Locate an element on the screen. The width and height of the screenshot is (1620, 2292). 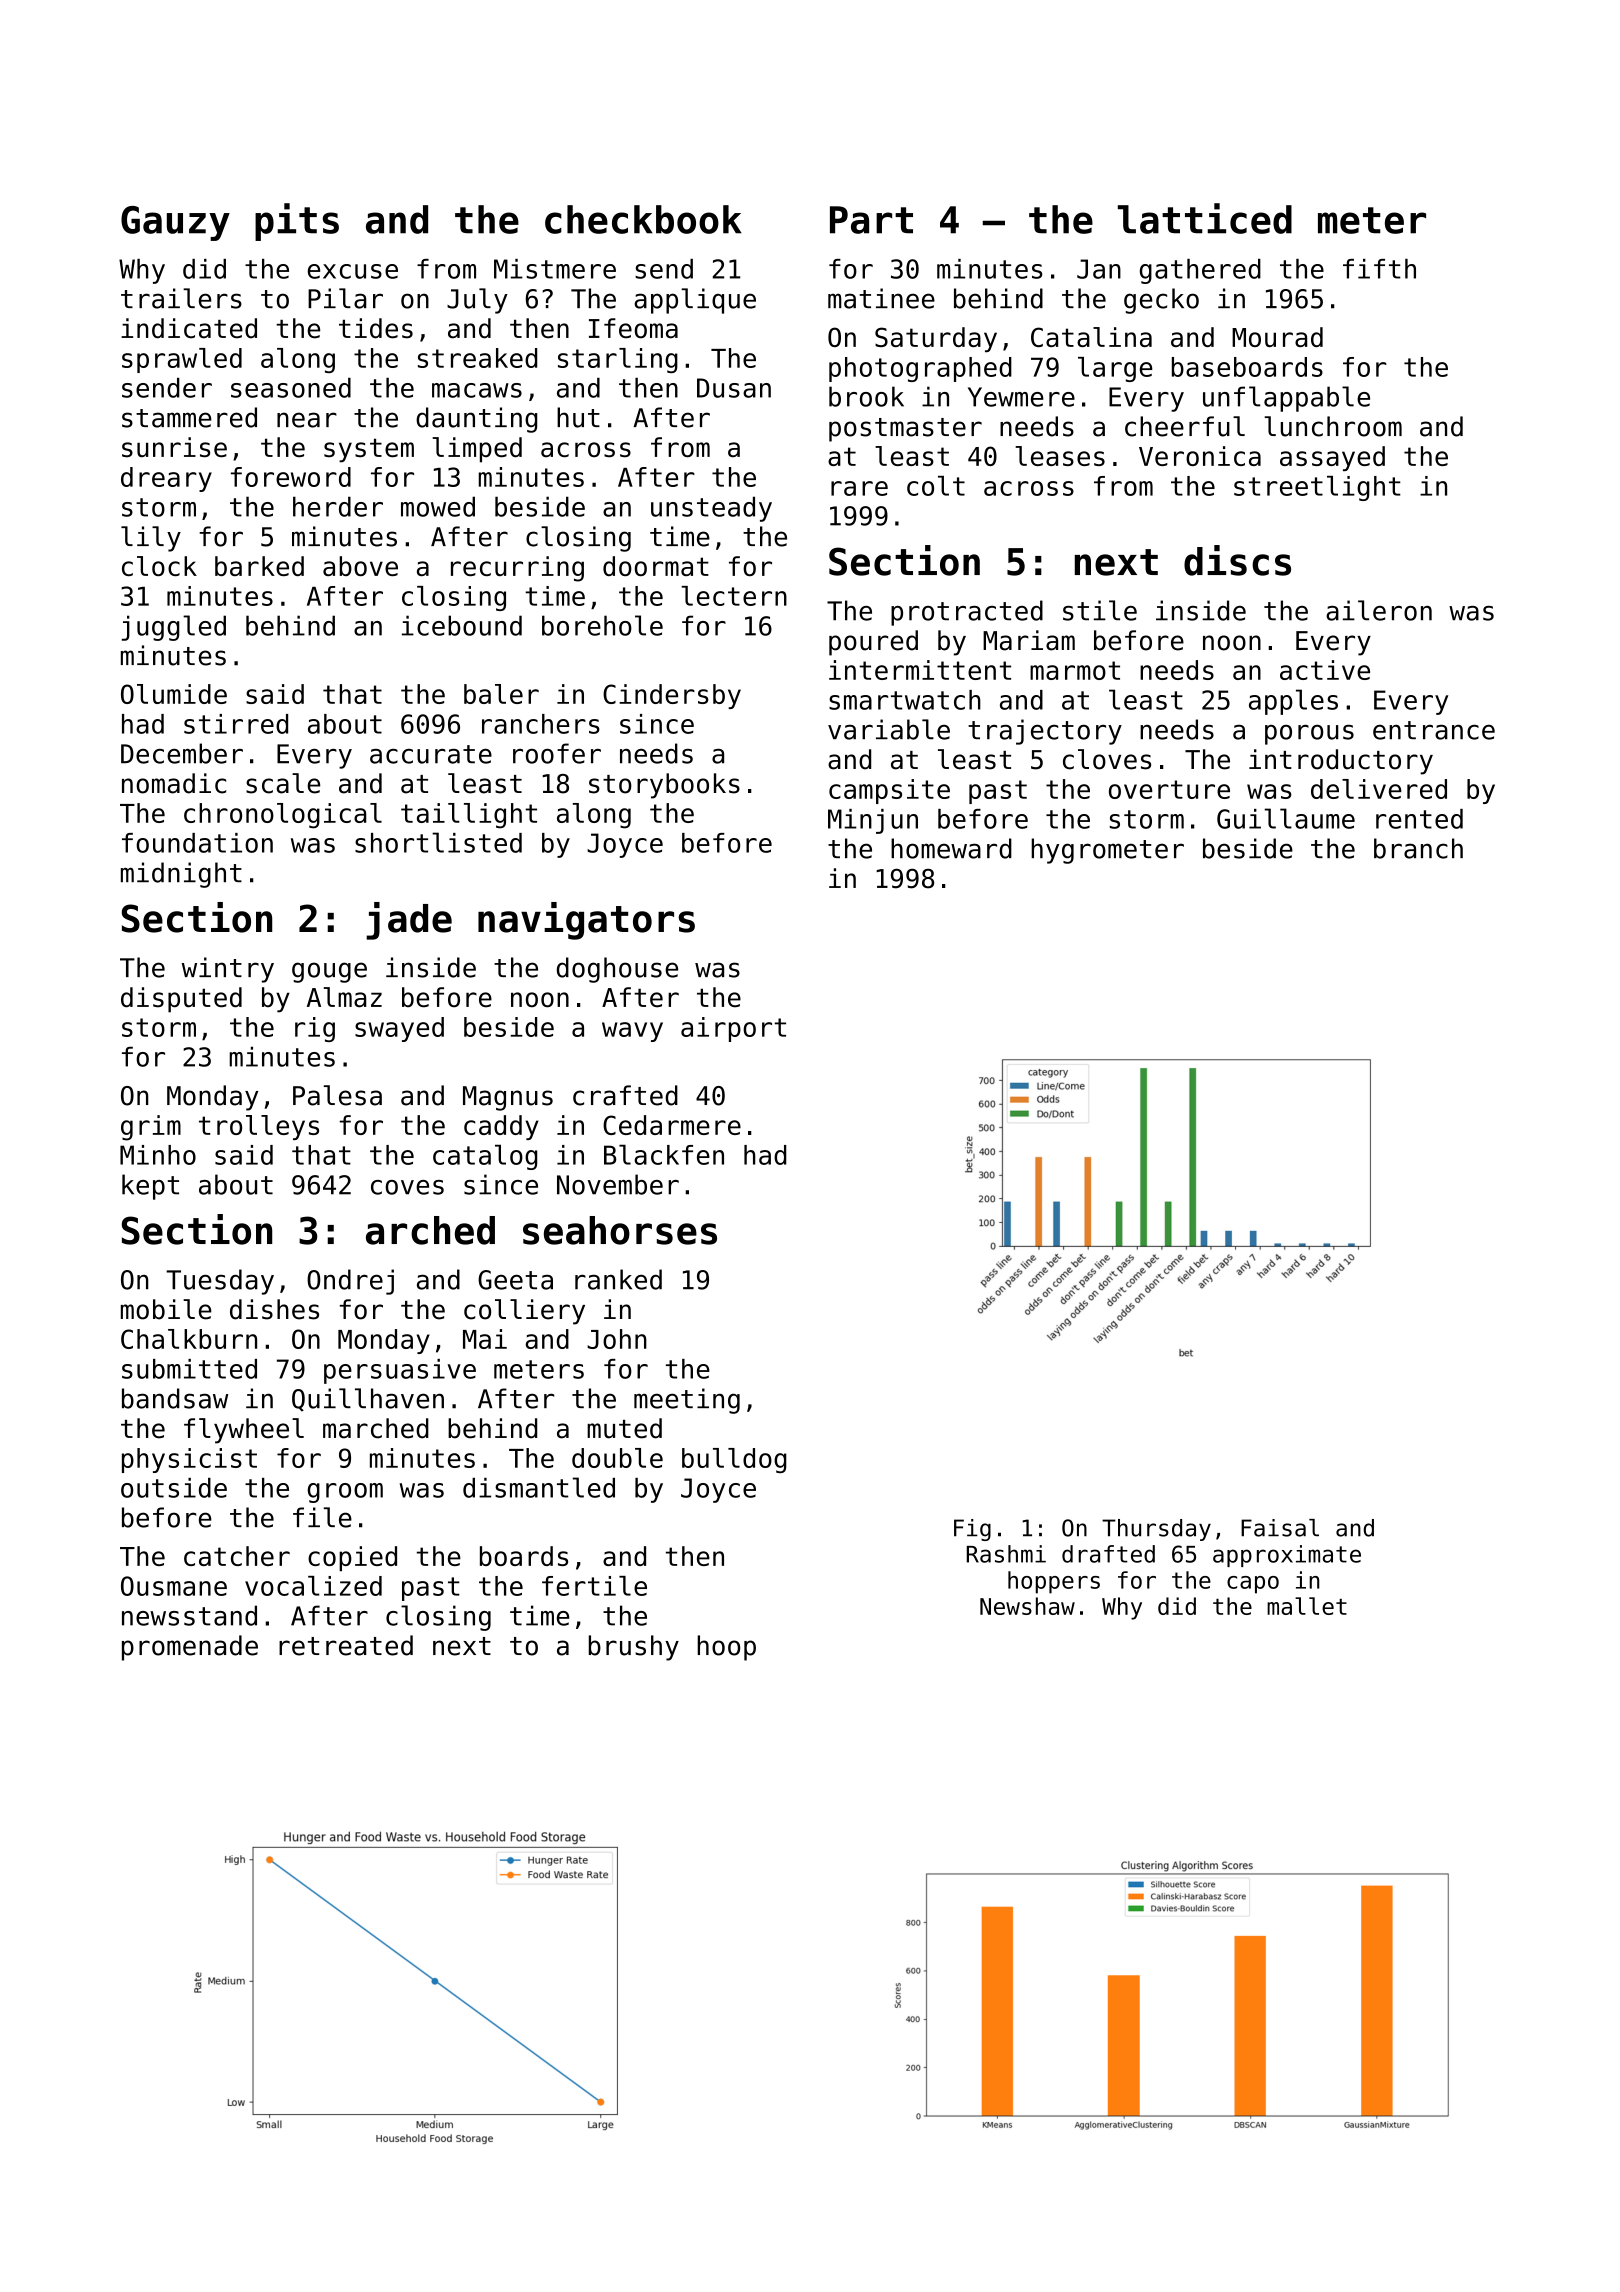
fifth is located at coordinates (1379, 269).
